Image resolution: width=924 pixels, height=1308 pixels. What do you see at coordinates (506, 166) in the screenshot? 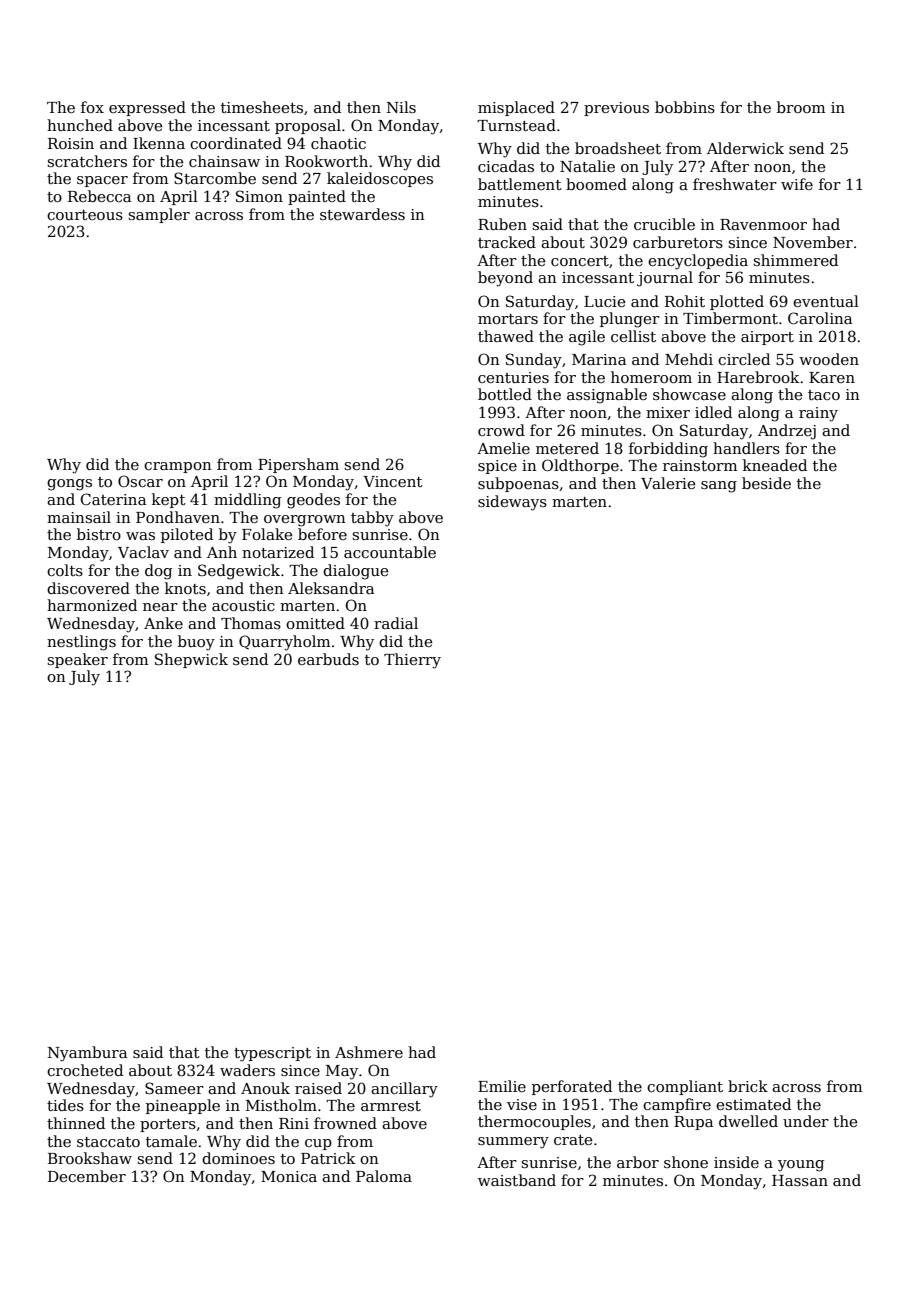
I see `cicadas` at bounding box center [506, 166].
